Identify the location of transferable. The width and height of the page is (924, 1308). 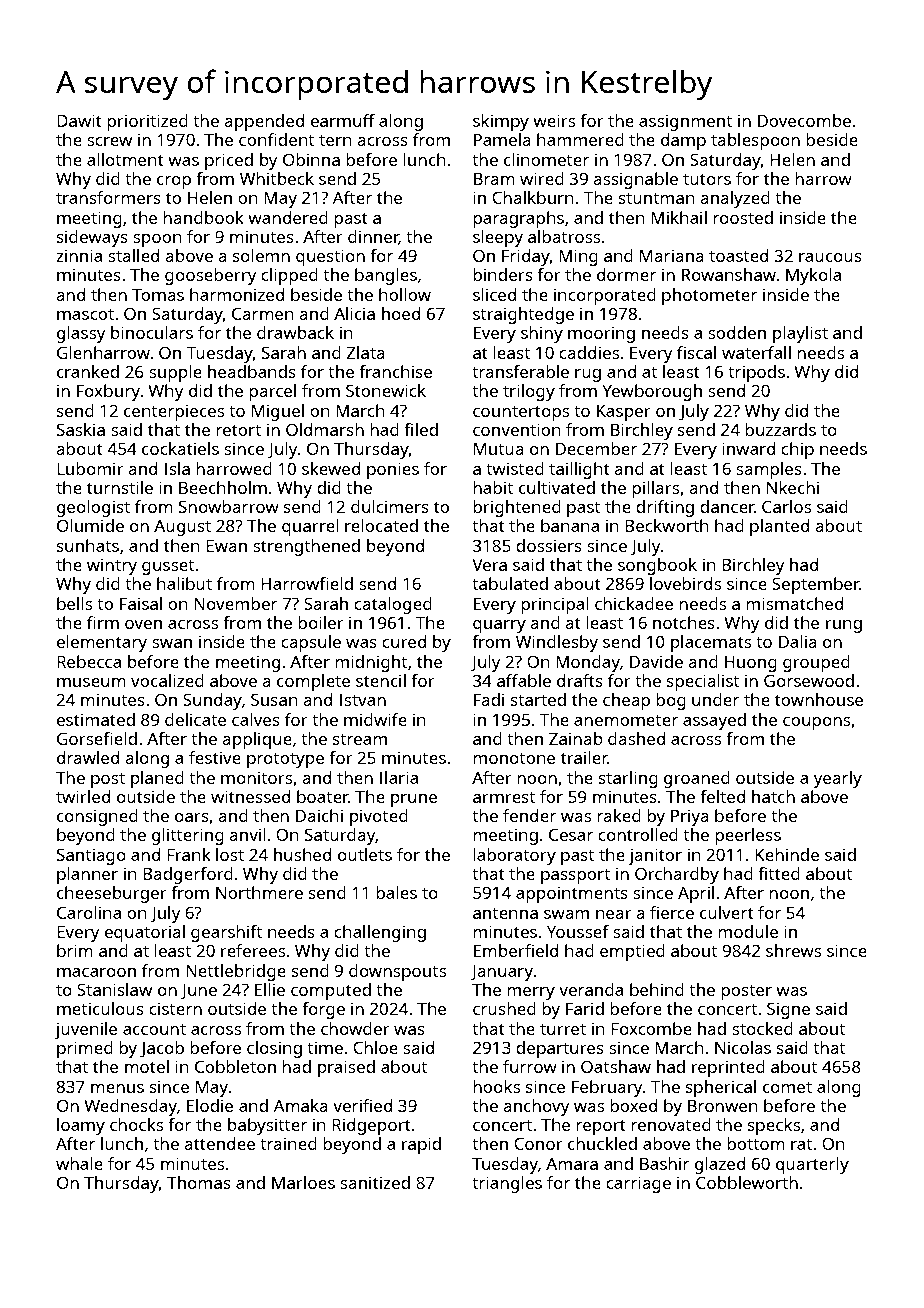
(520, 371).
